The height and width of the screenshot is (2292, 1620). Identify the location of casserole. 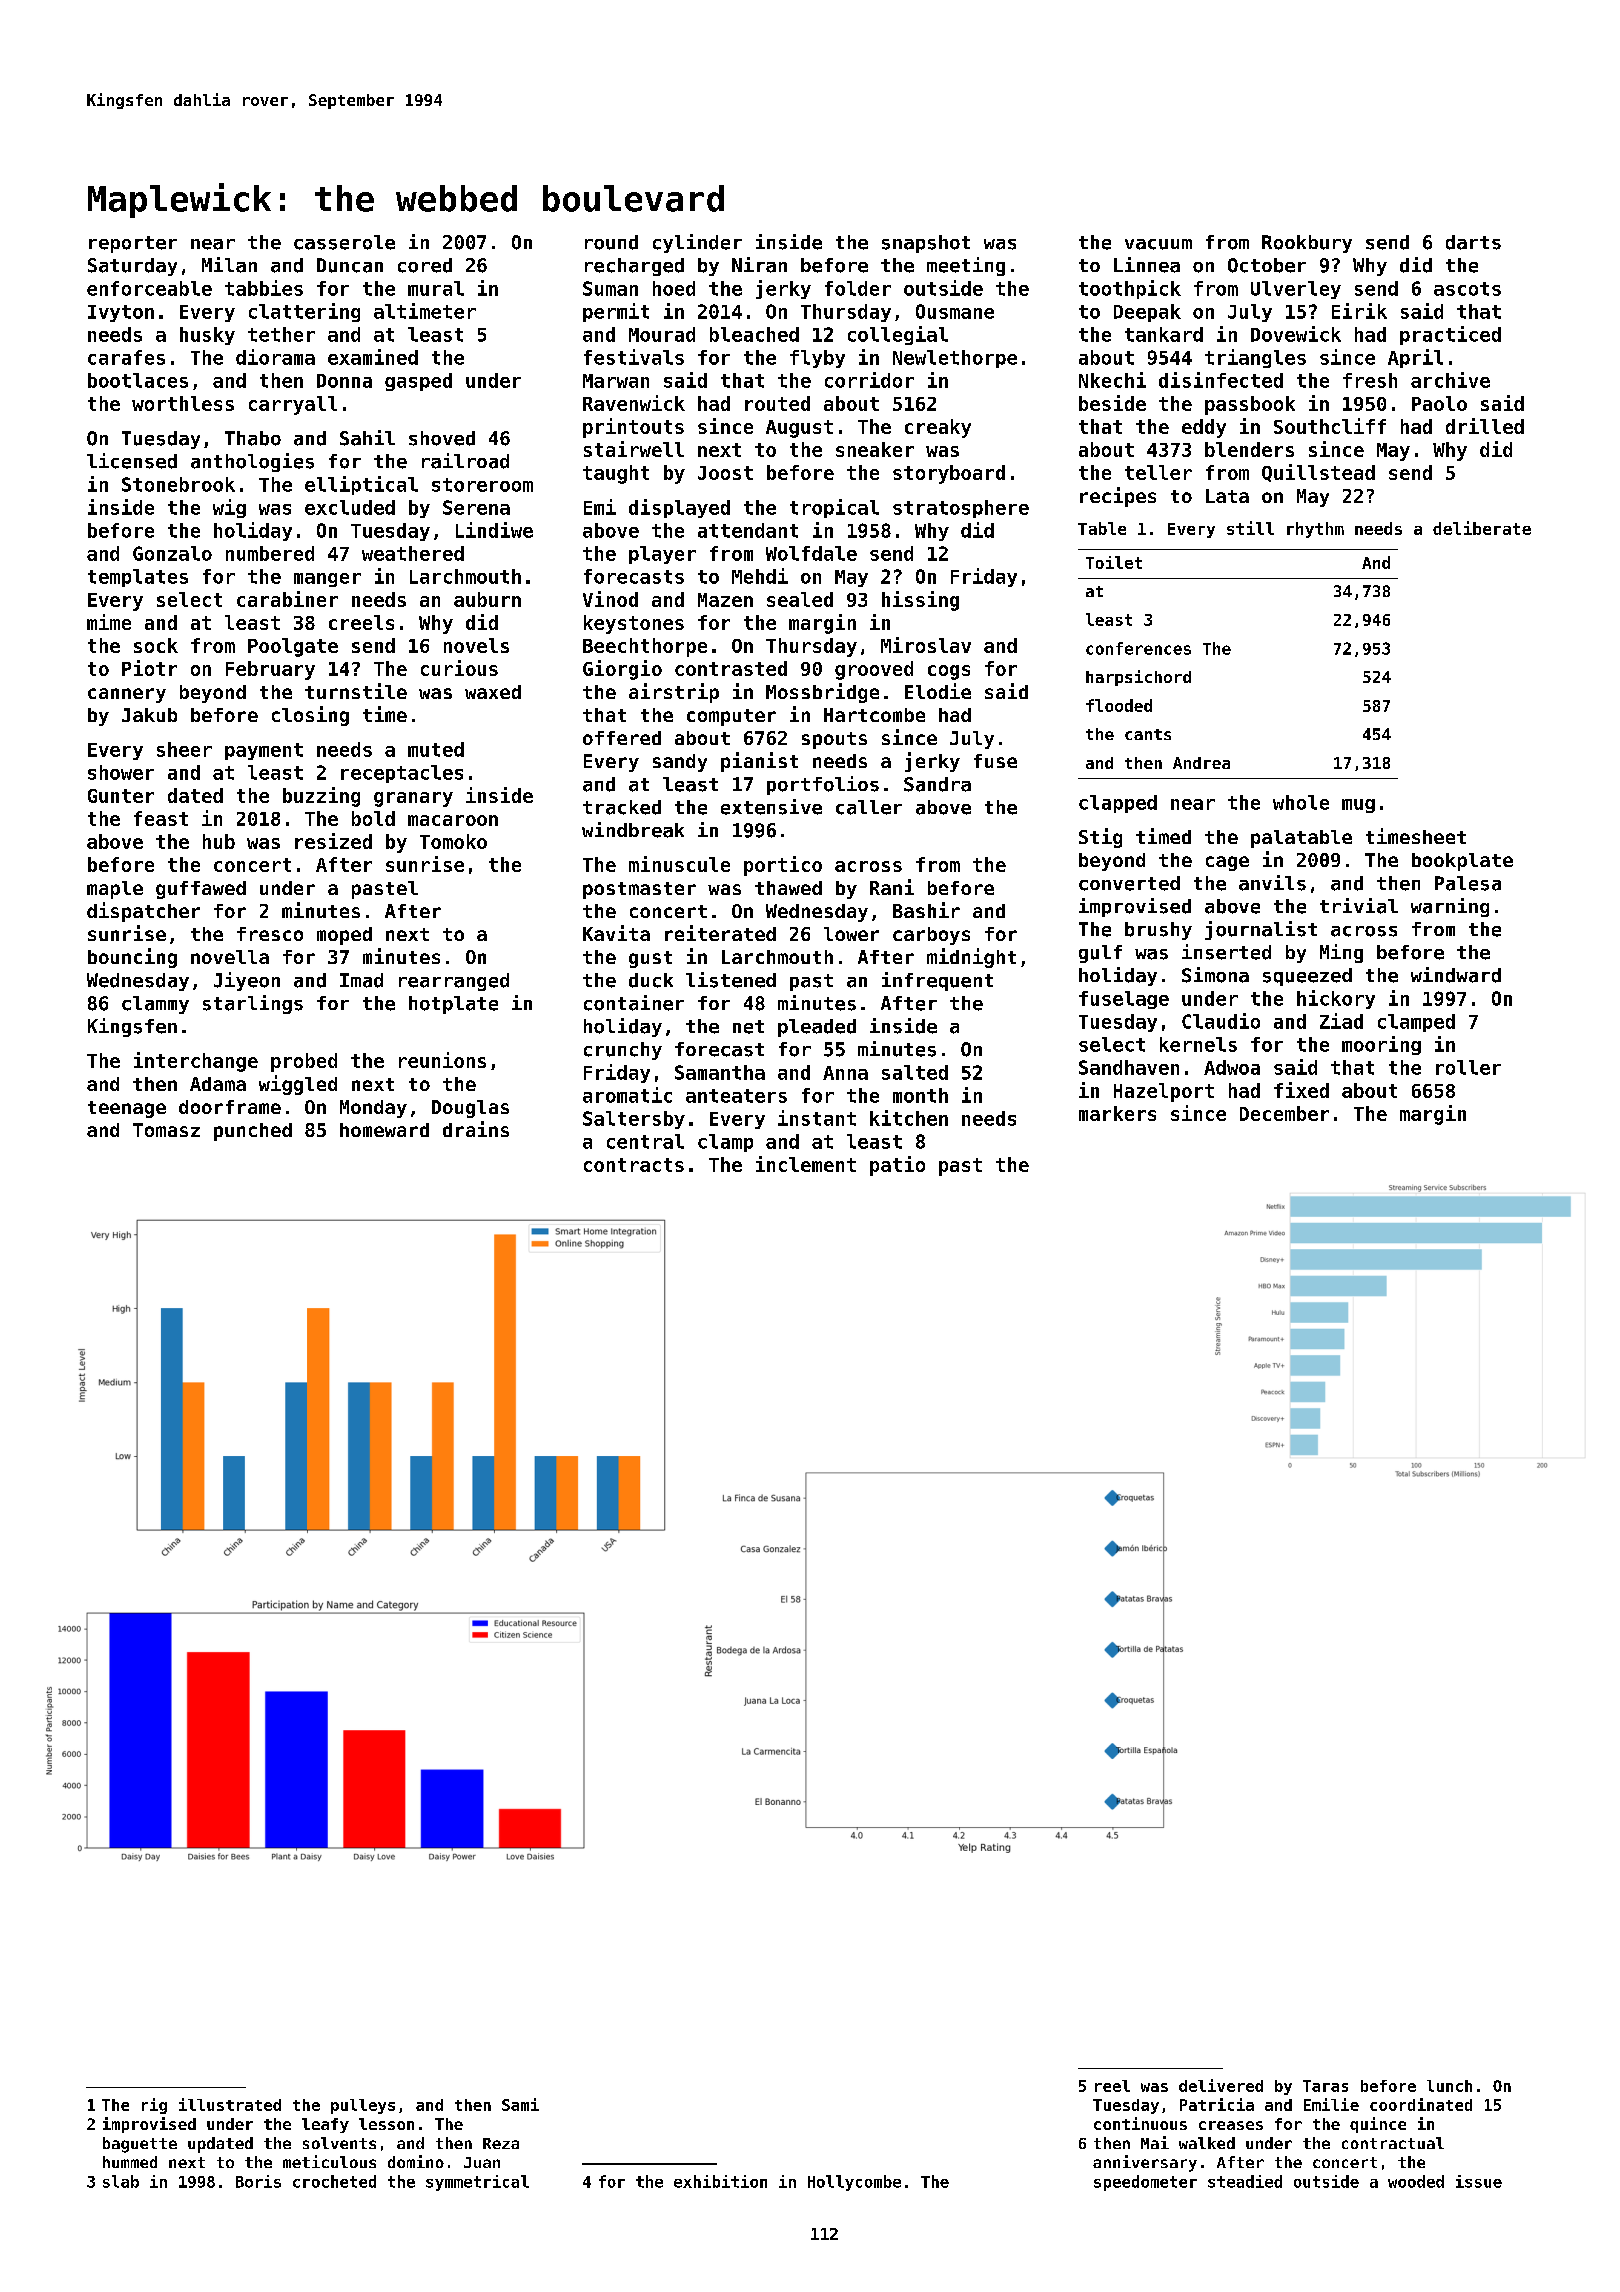
(344, 242).
